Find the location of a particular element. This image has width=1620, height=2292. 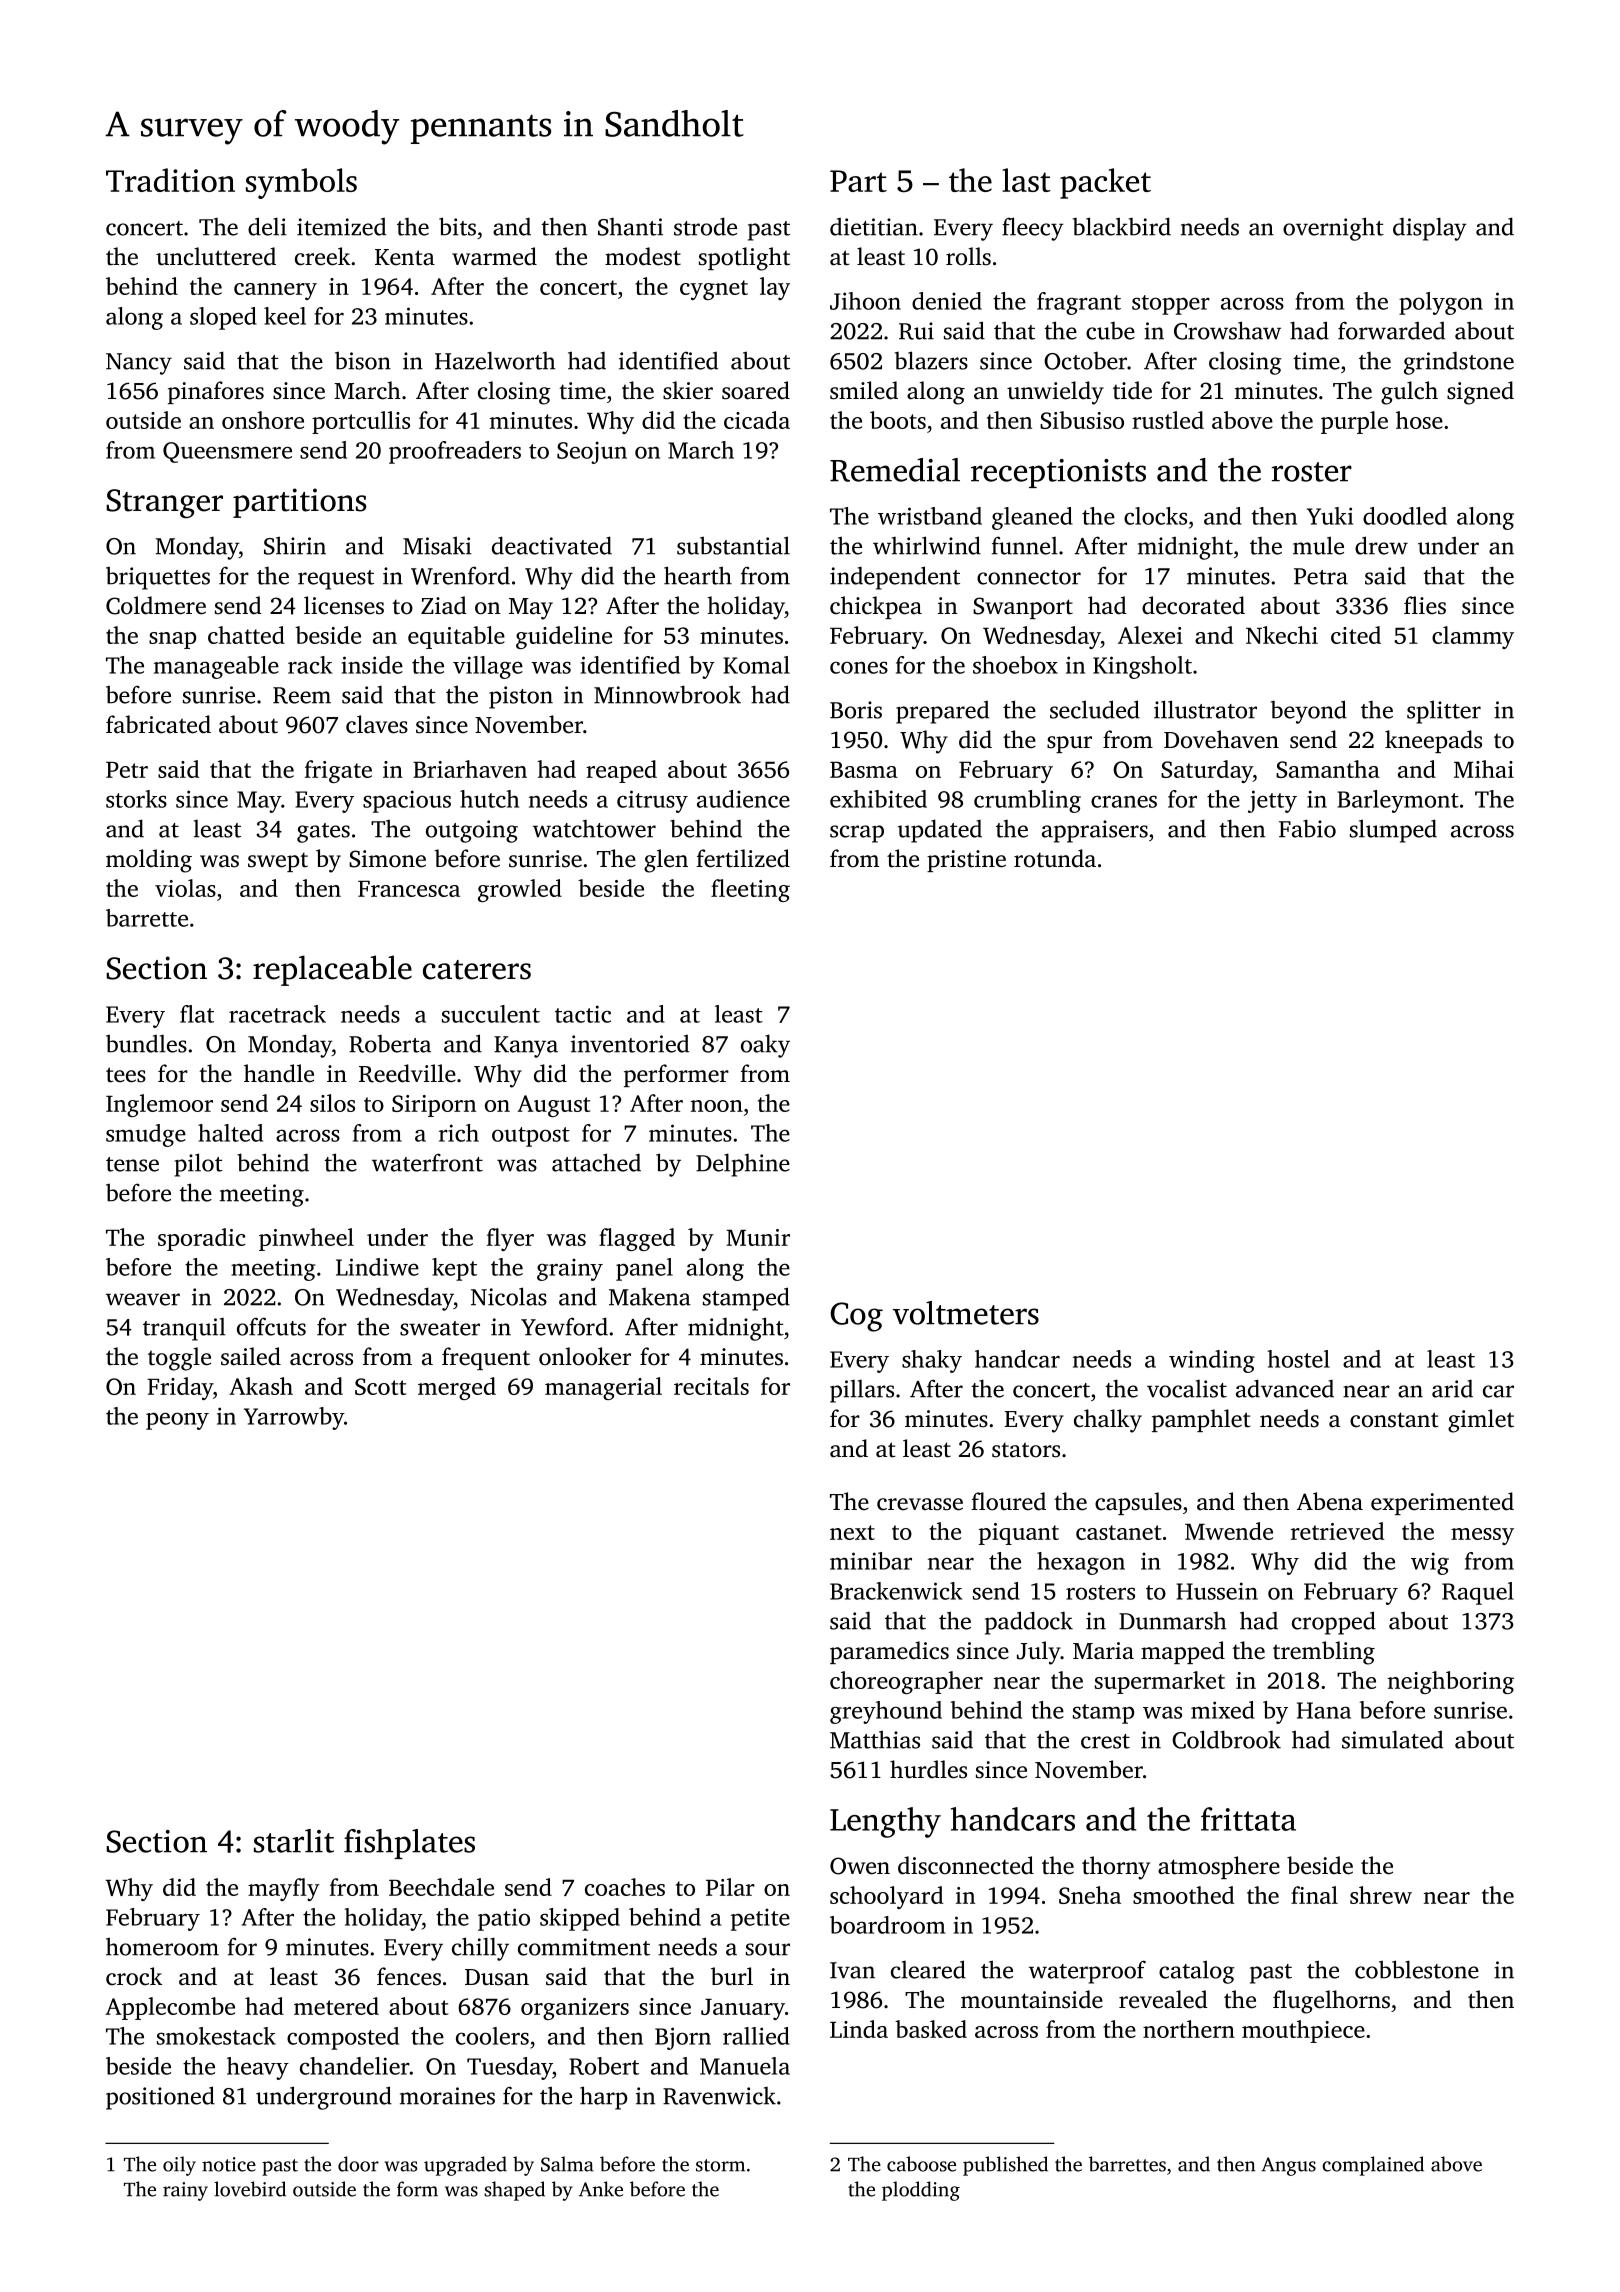

denied is located at coordinates (947, 301).
